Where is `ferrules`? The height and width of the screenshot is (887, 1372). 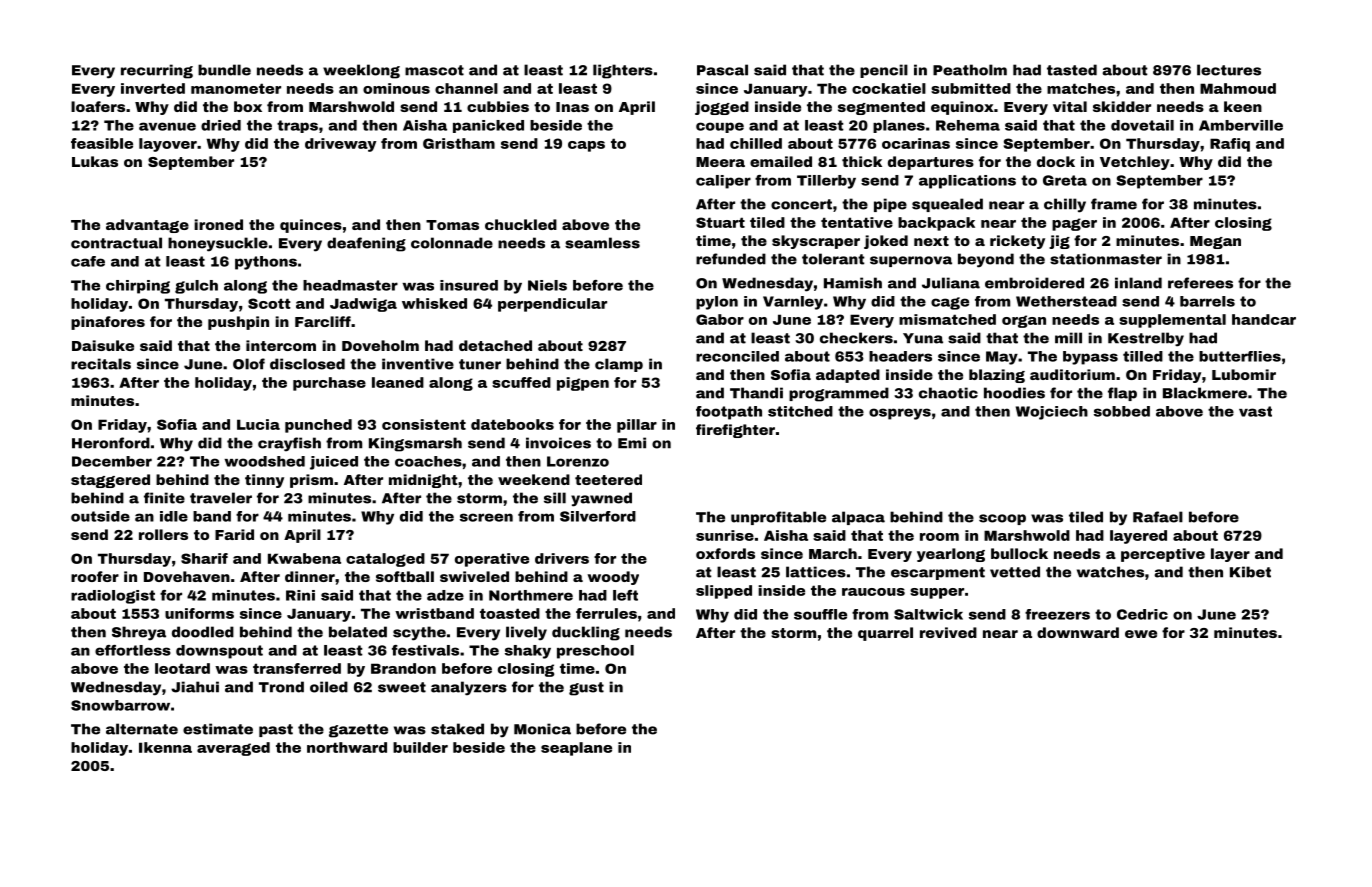 ferrules is located at coordinates (606, 613).
